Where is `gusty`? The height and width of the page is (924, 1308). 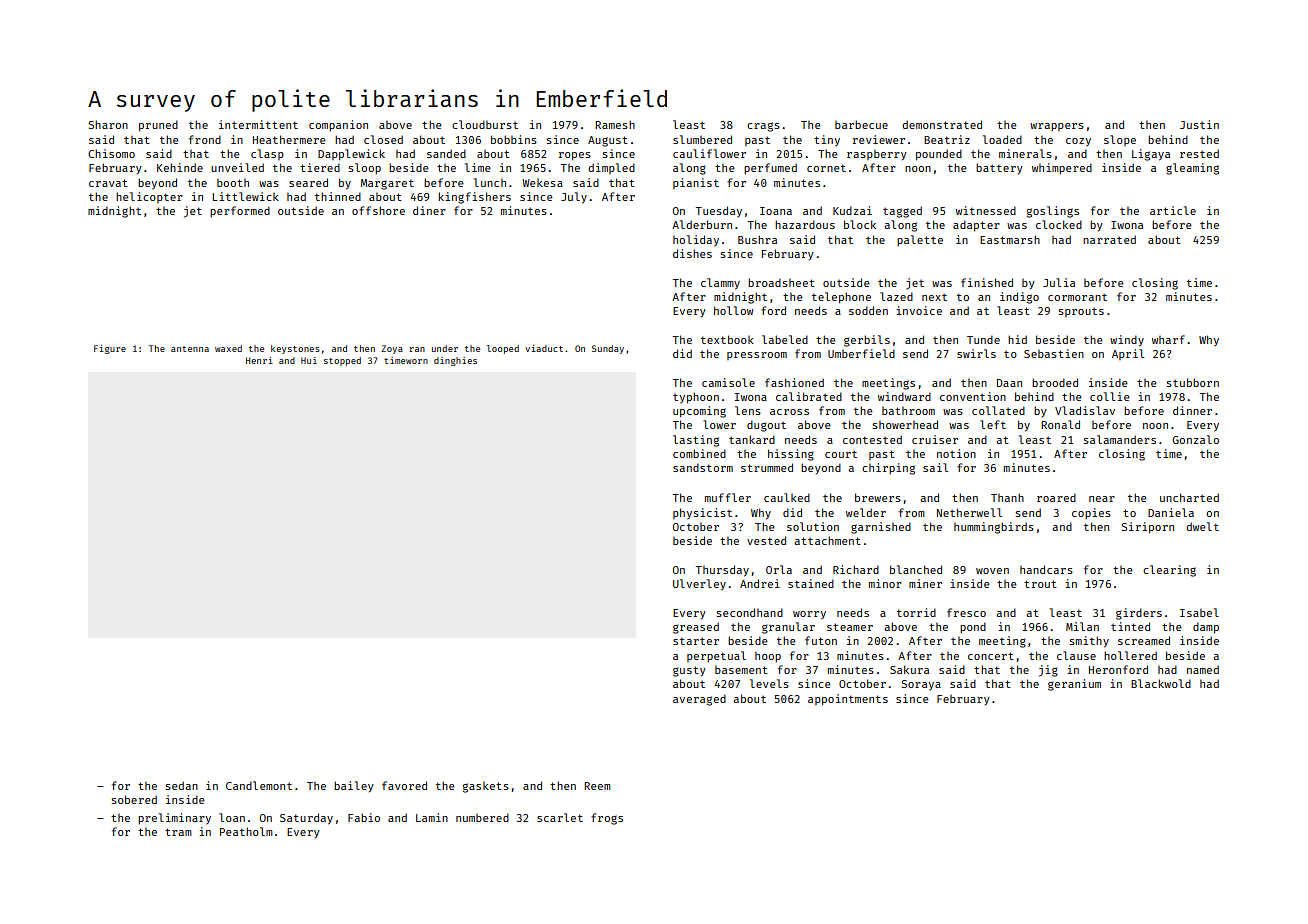
gusty is located at coordinates (689, 671).
